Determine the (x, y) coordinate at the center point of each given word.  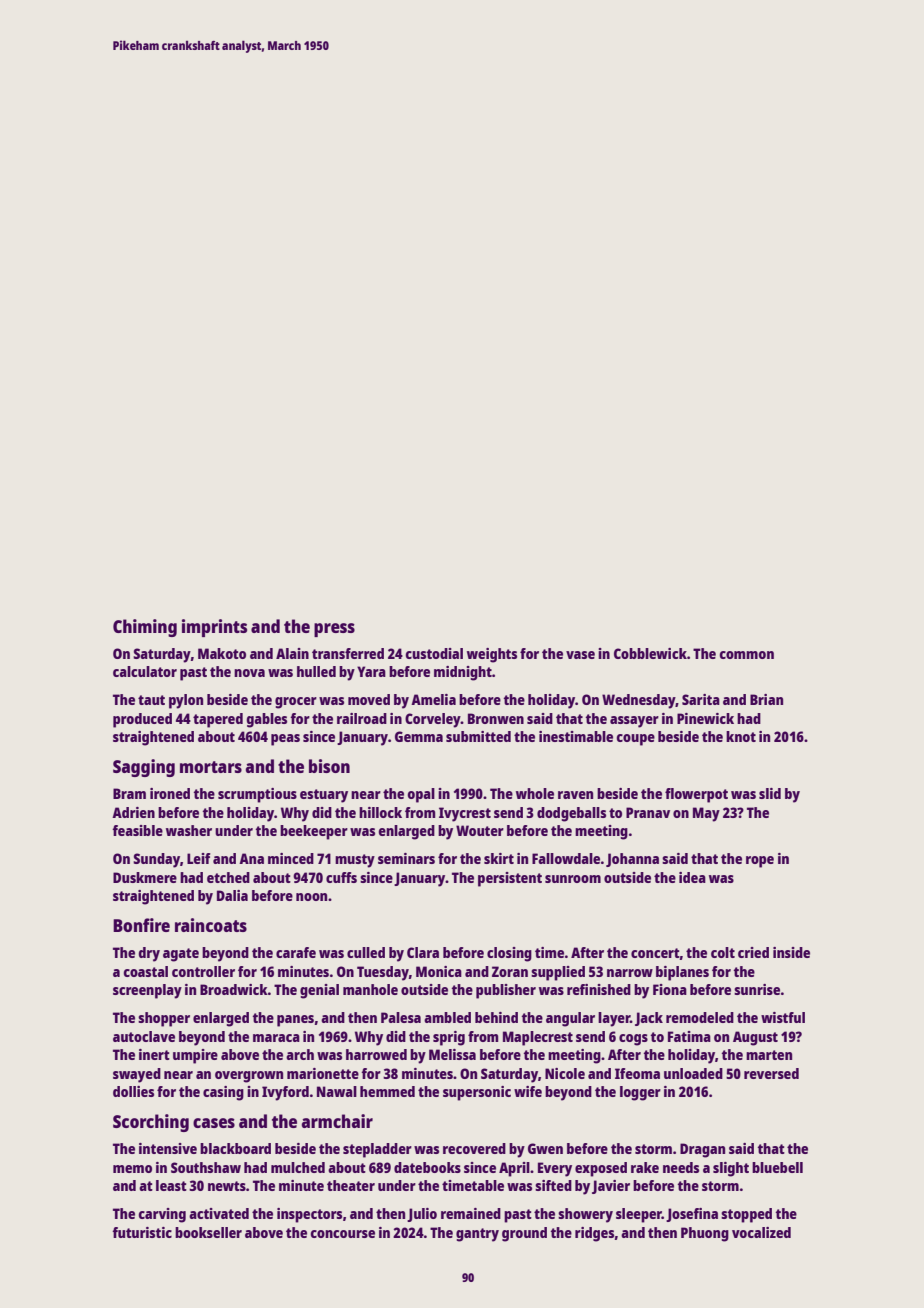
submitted (478, 736)
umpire (195, 1056)
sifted (553, 1185)
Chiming (145, 628)
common (747, 655)
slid (770, 793)
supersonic (477, 1093)
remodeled (700, 1017)
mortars (211, 767)
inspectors (309, 1215)
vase (580, 655)
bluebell (777, 1167)
